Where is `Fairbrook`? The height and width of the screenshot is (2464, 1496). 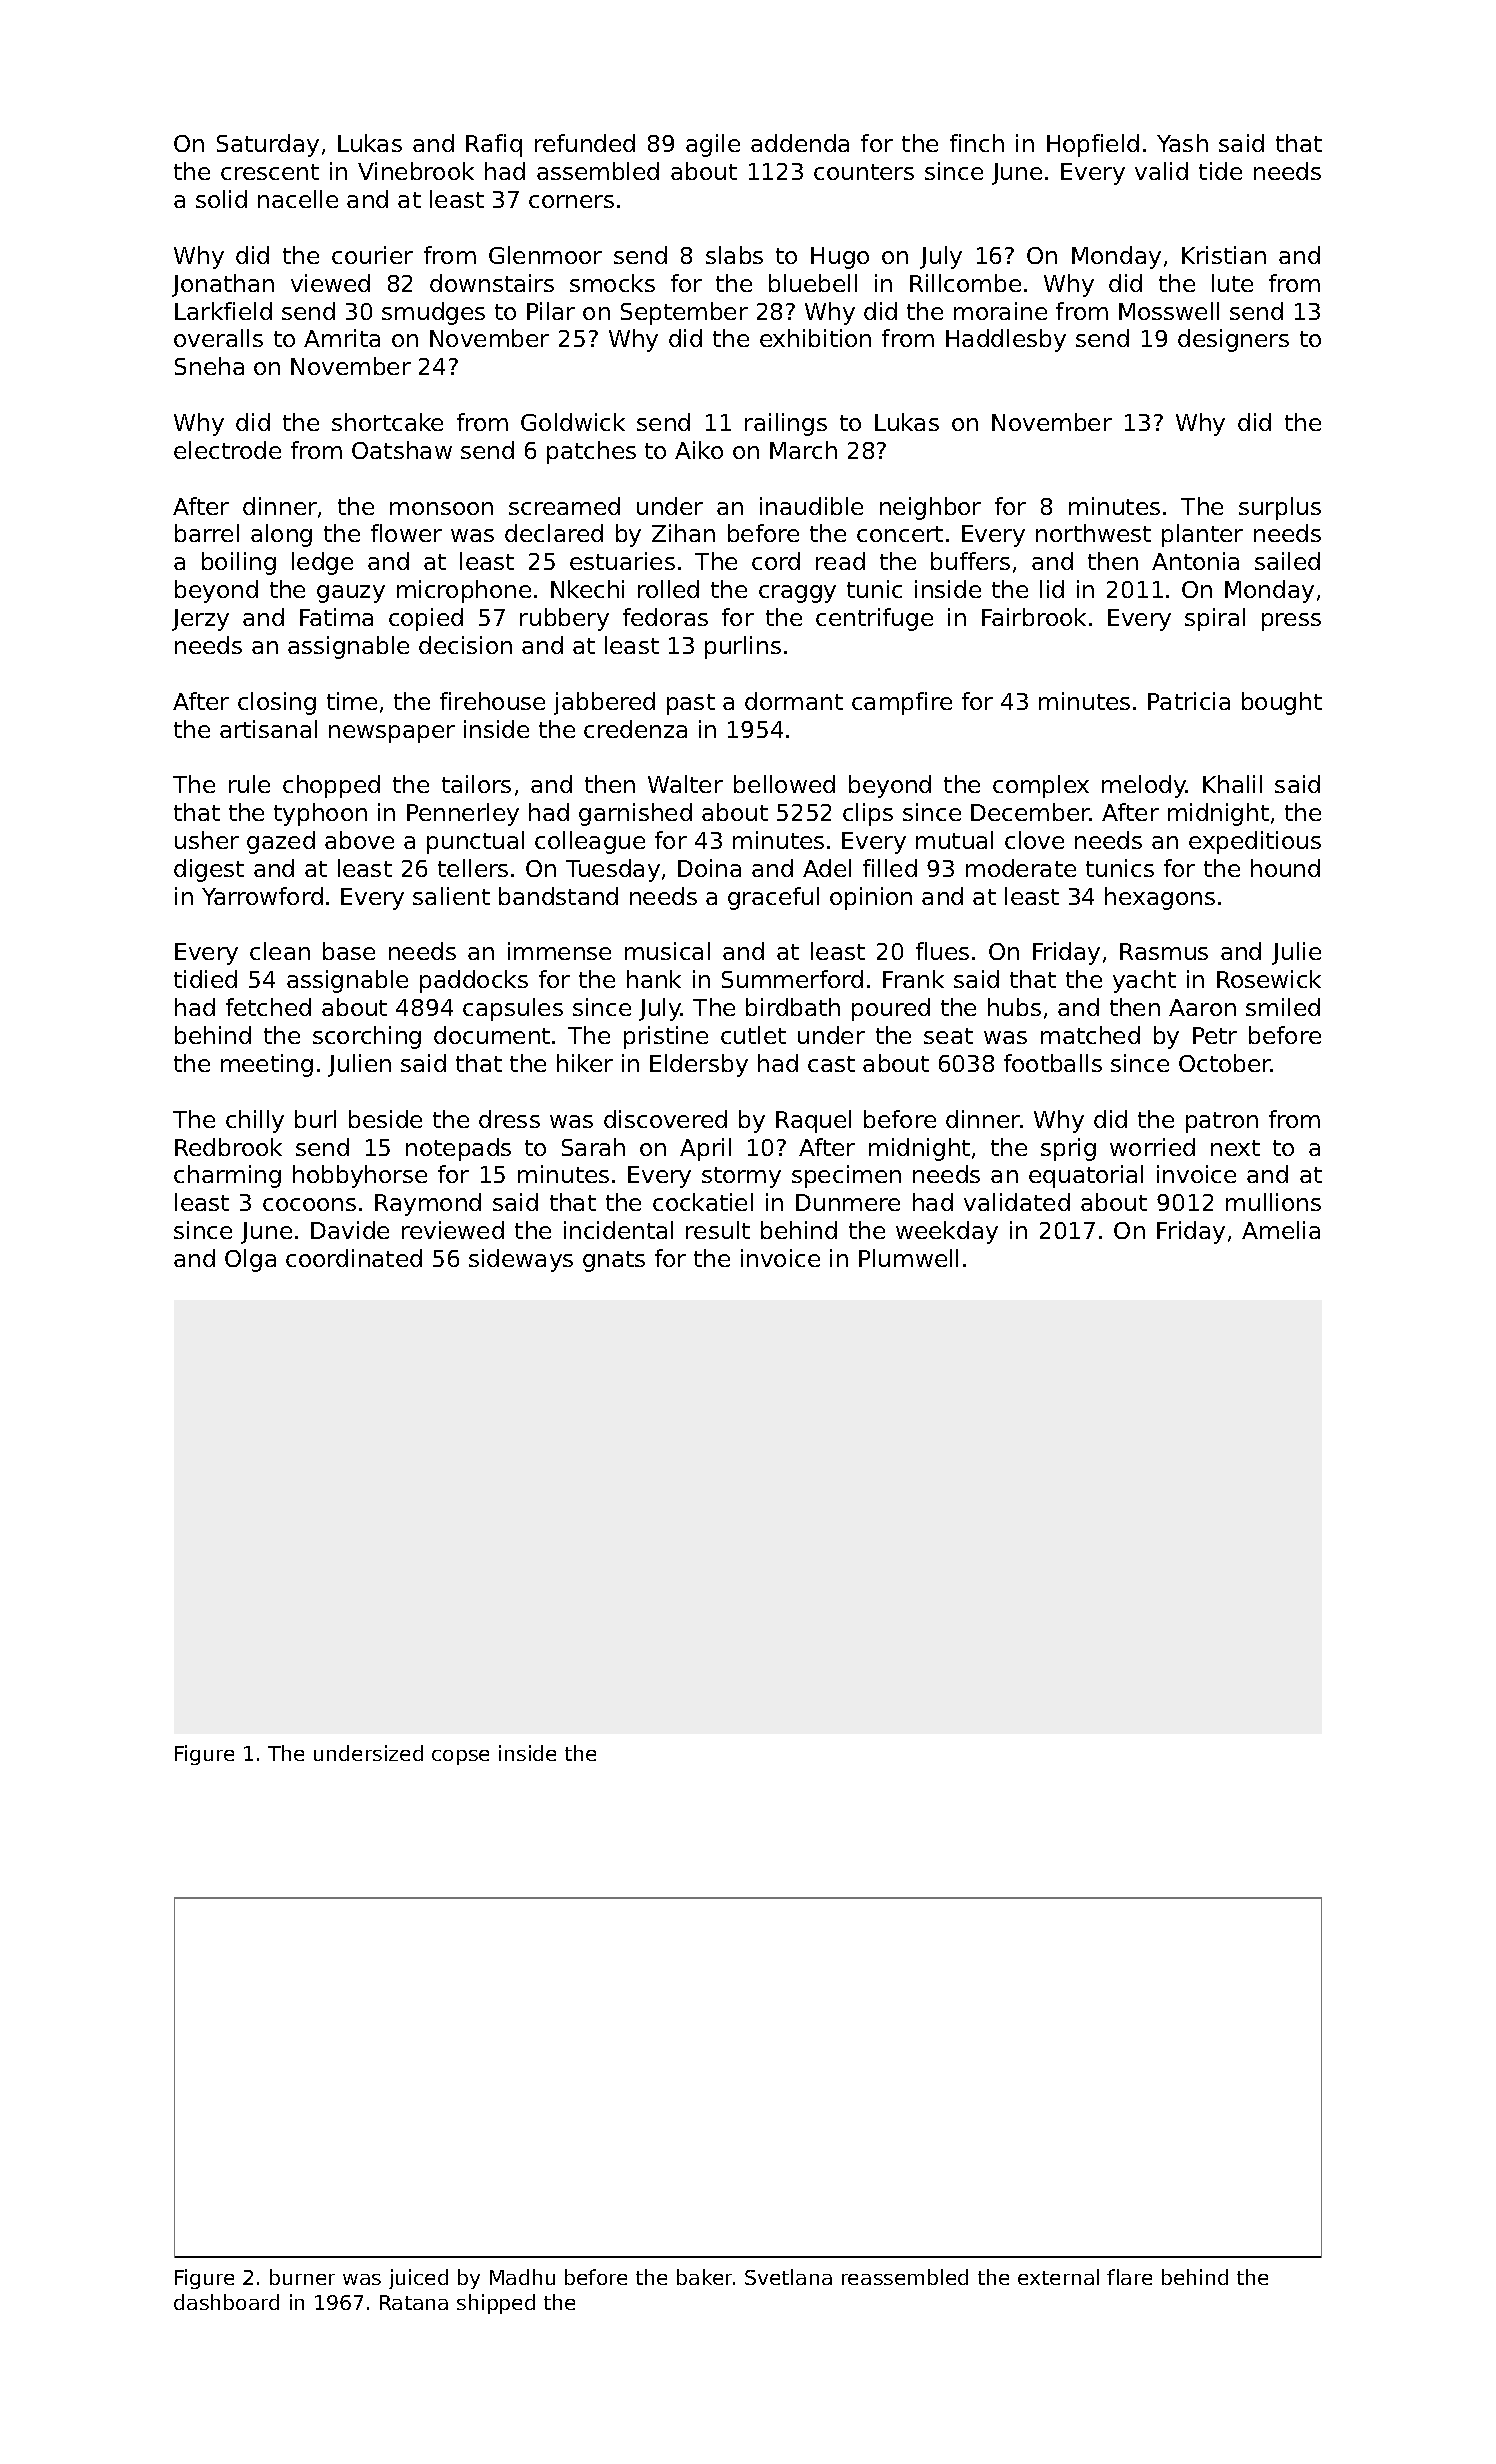
Fairbrook is located at coordinates (1034, 617).
